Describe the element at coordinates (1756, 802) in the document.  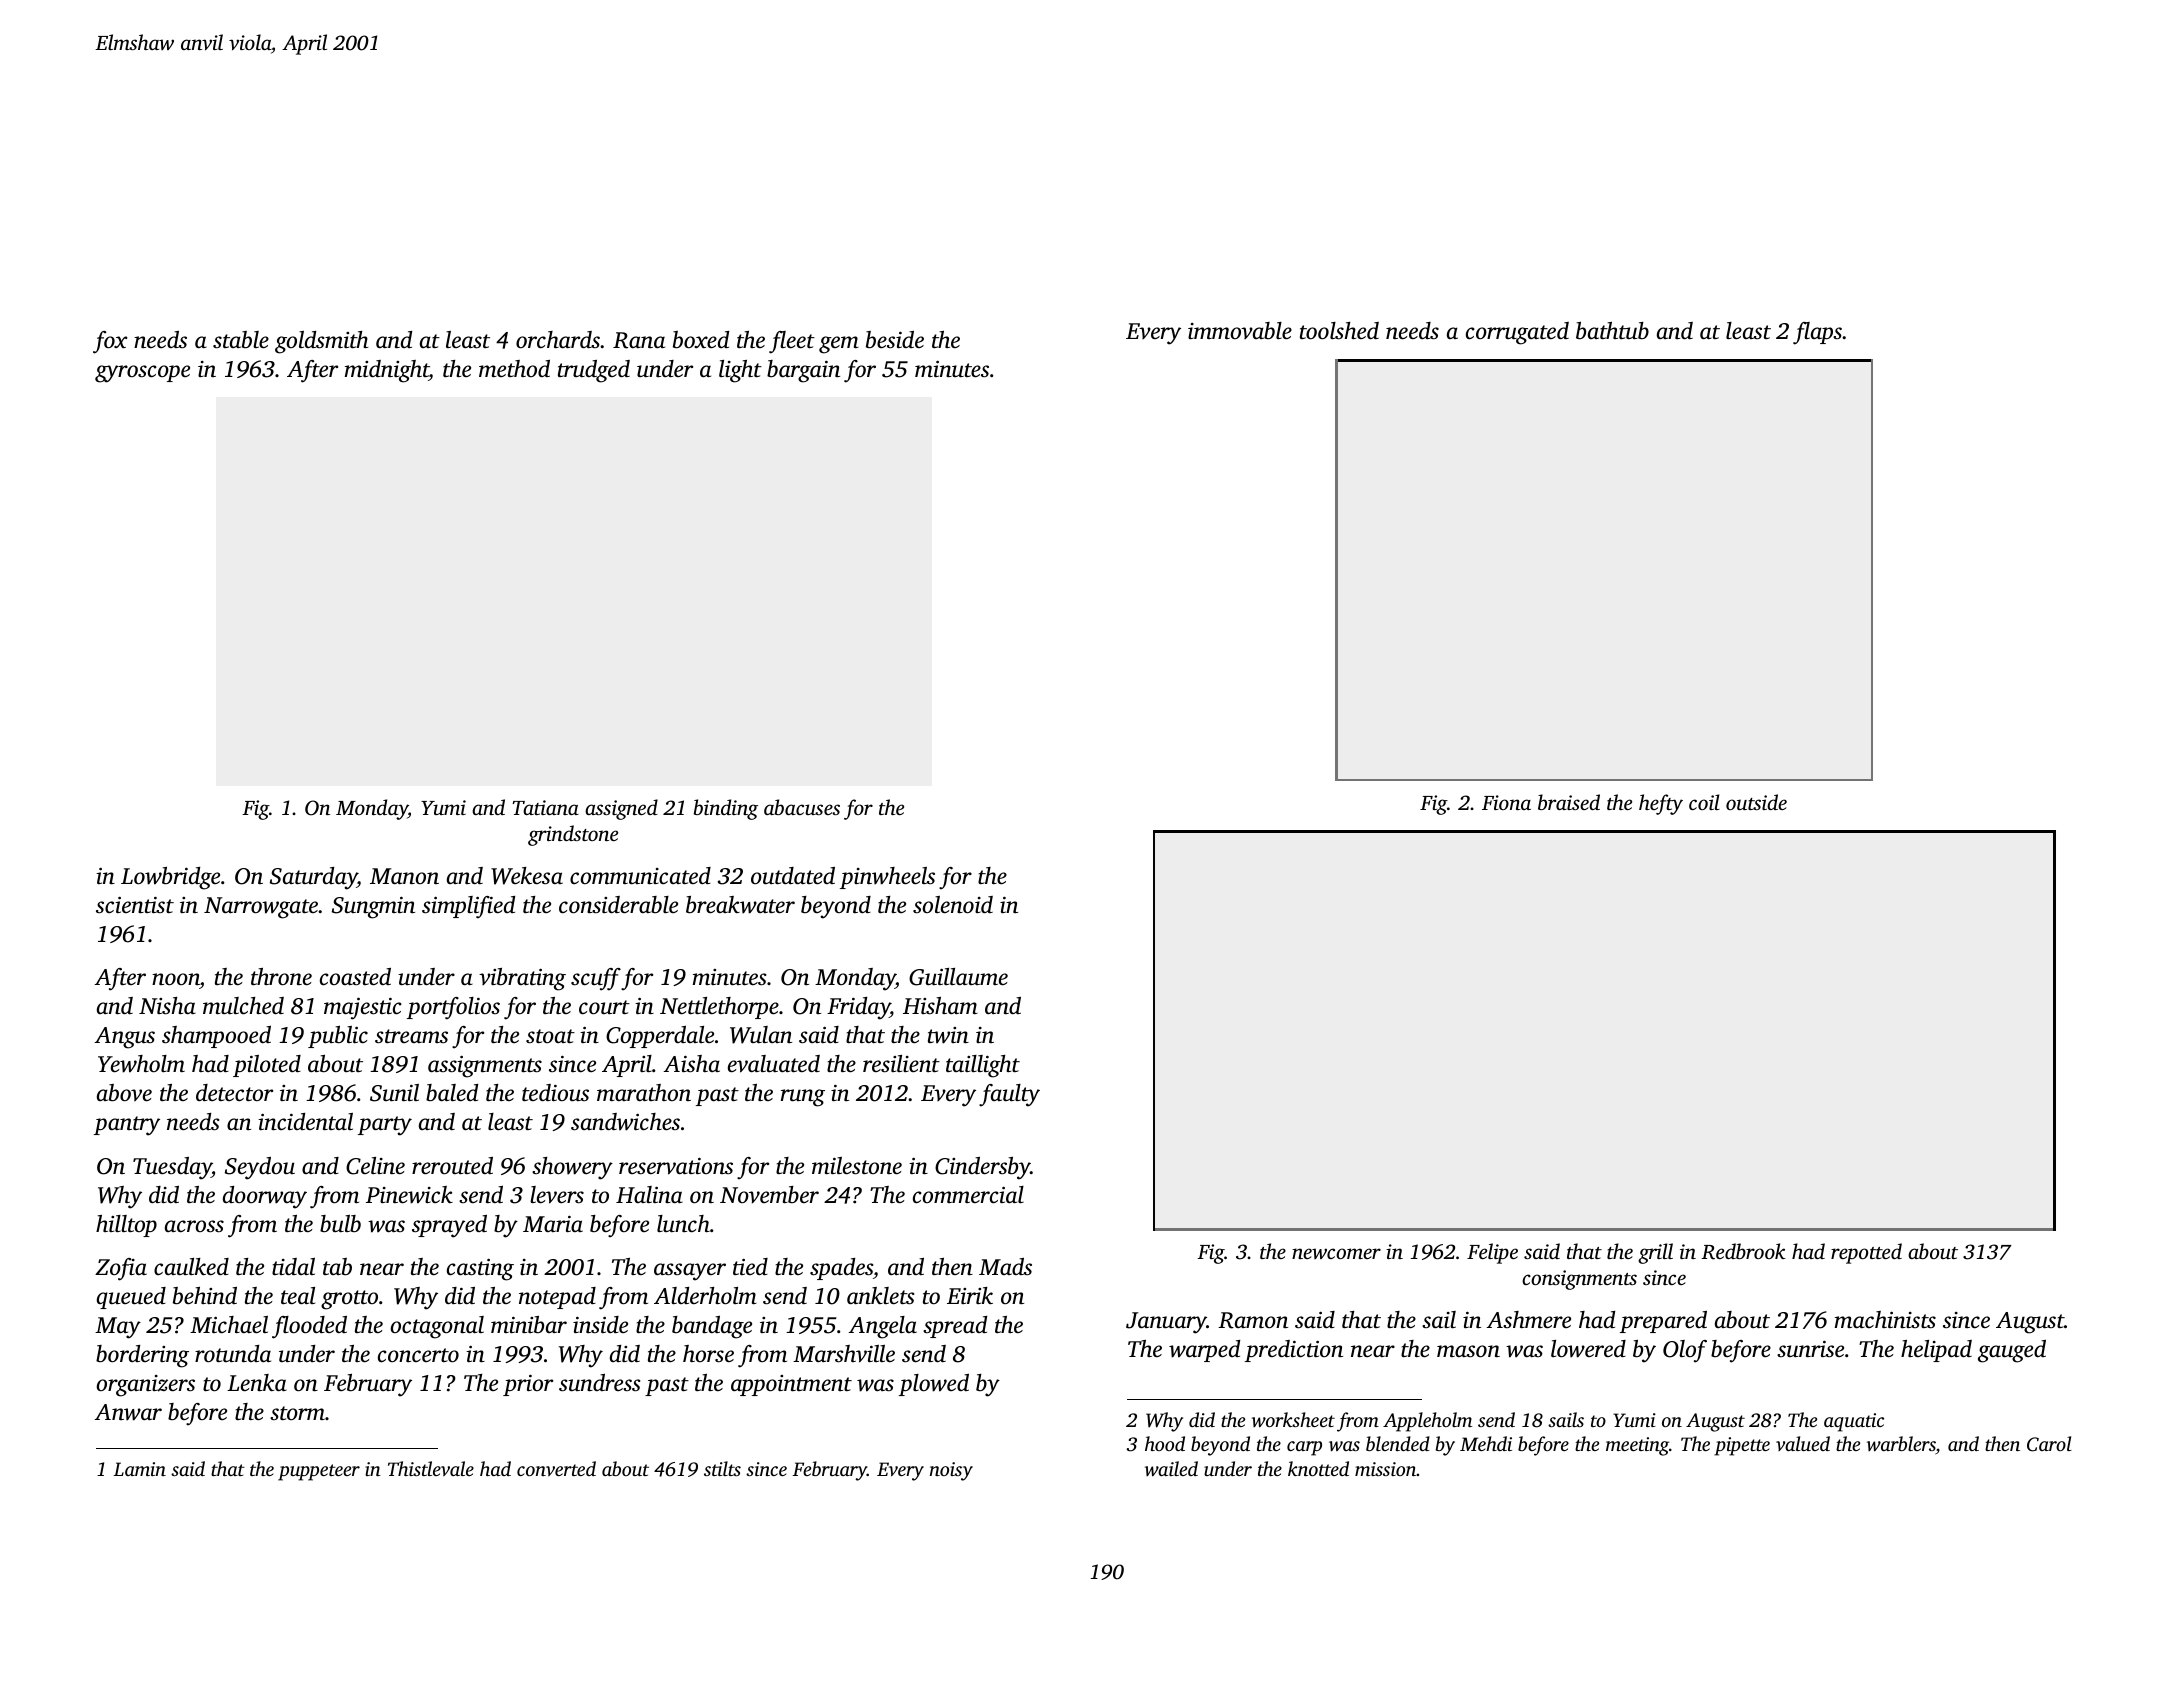
I see `outside` at that location.
